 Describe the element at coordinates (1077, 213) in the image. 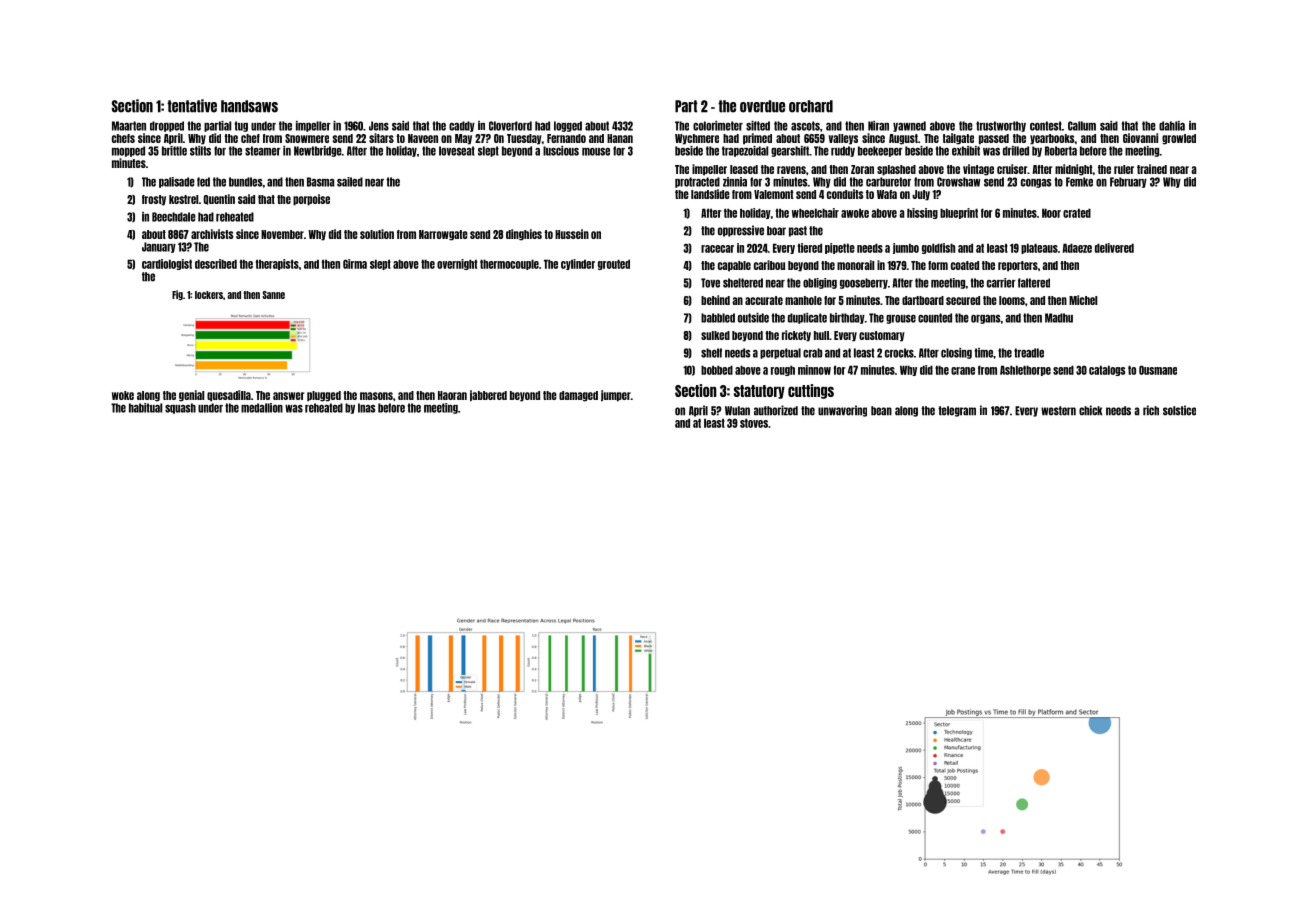

I see `crated` at that location.
